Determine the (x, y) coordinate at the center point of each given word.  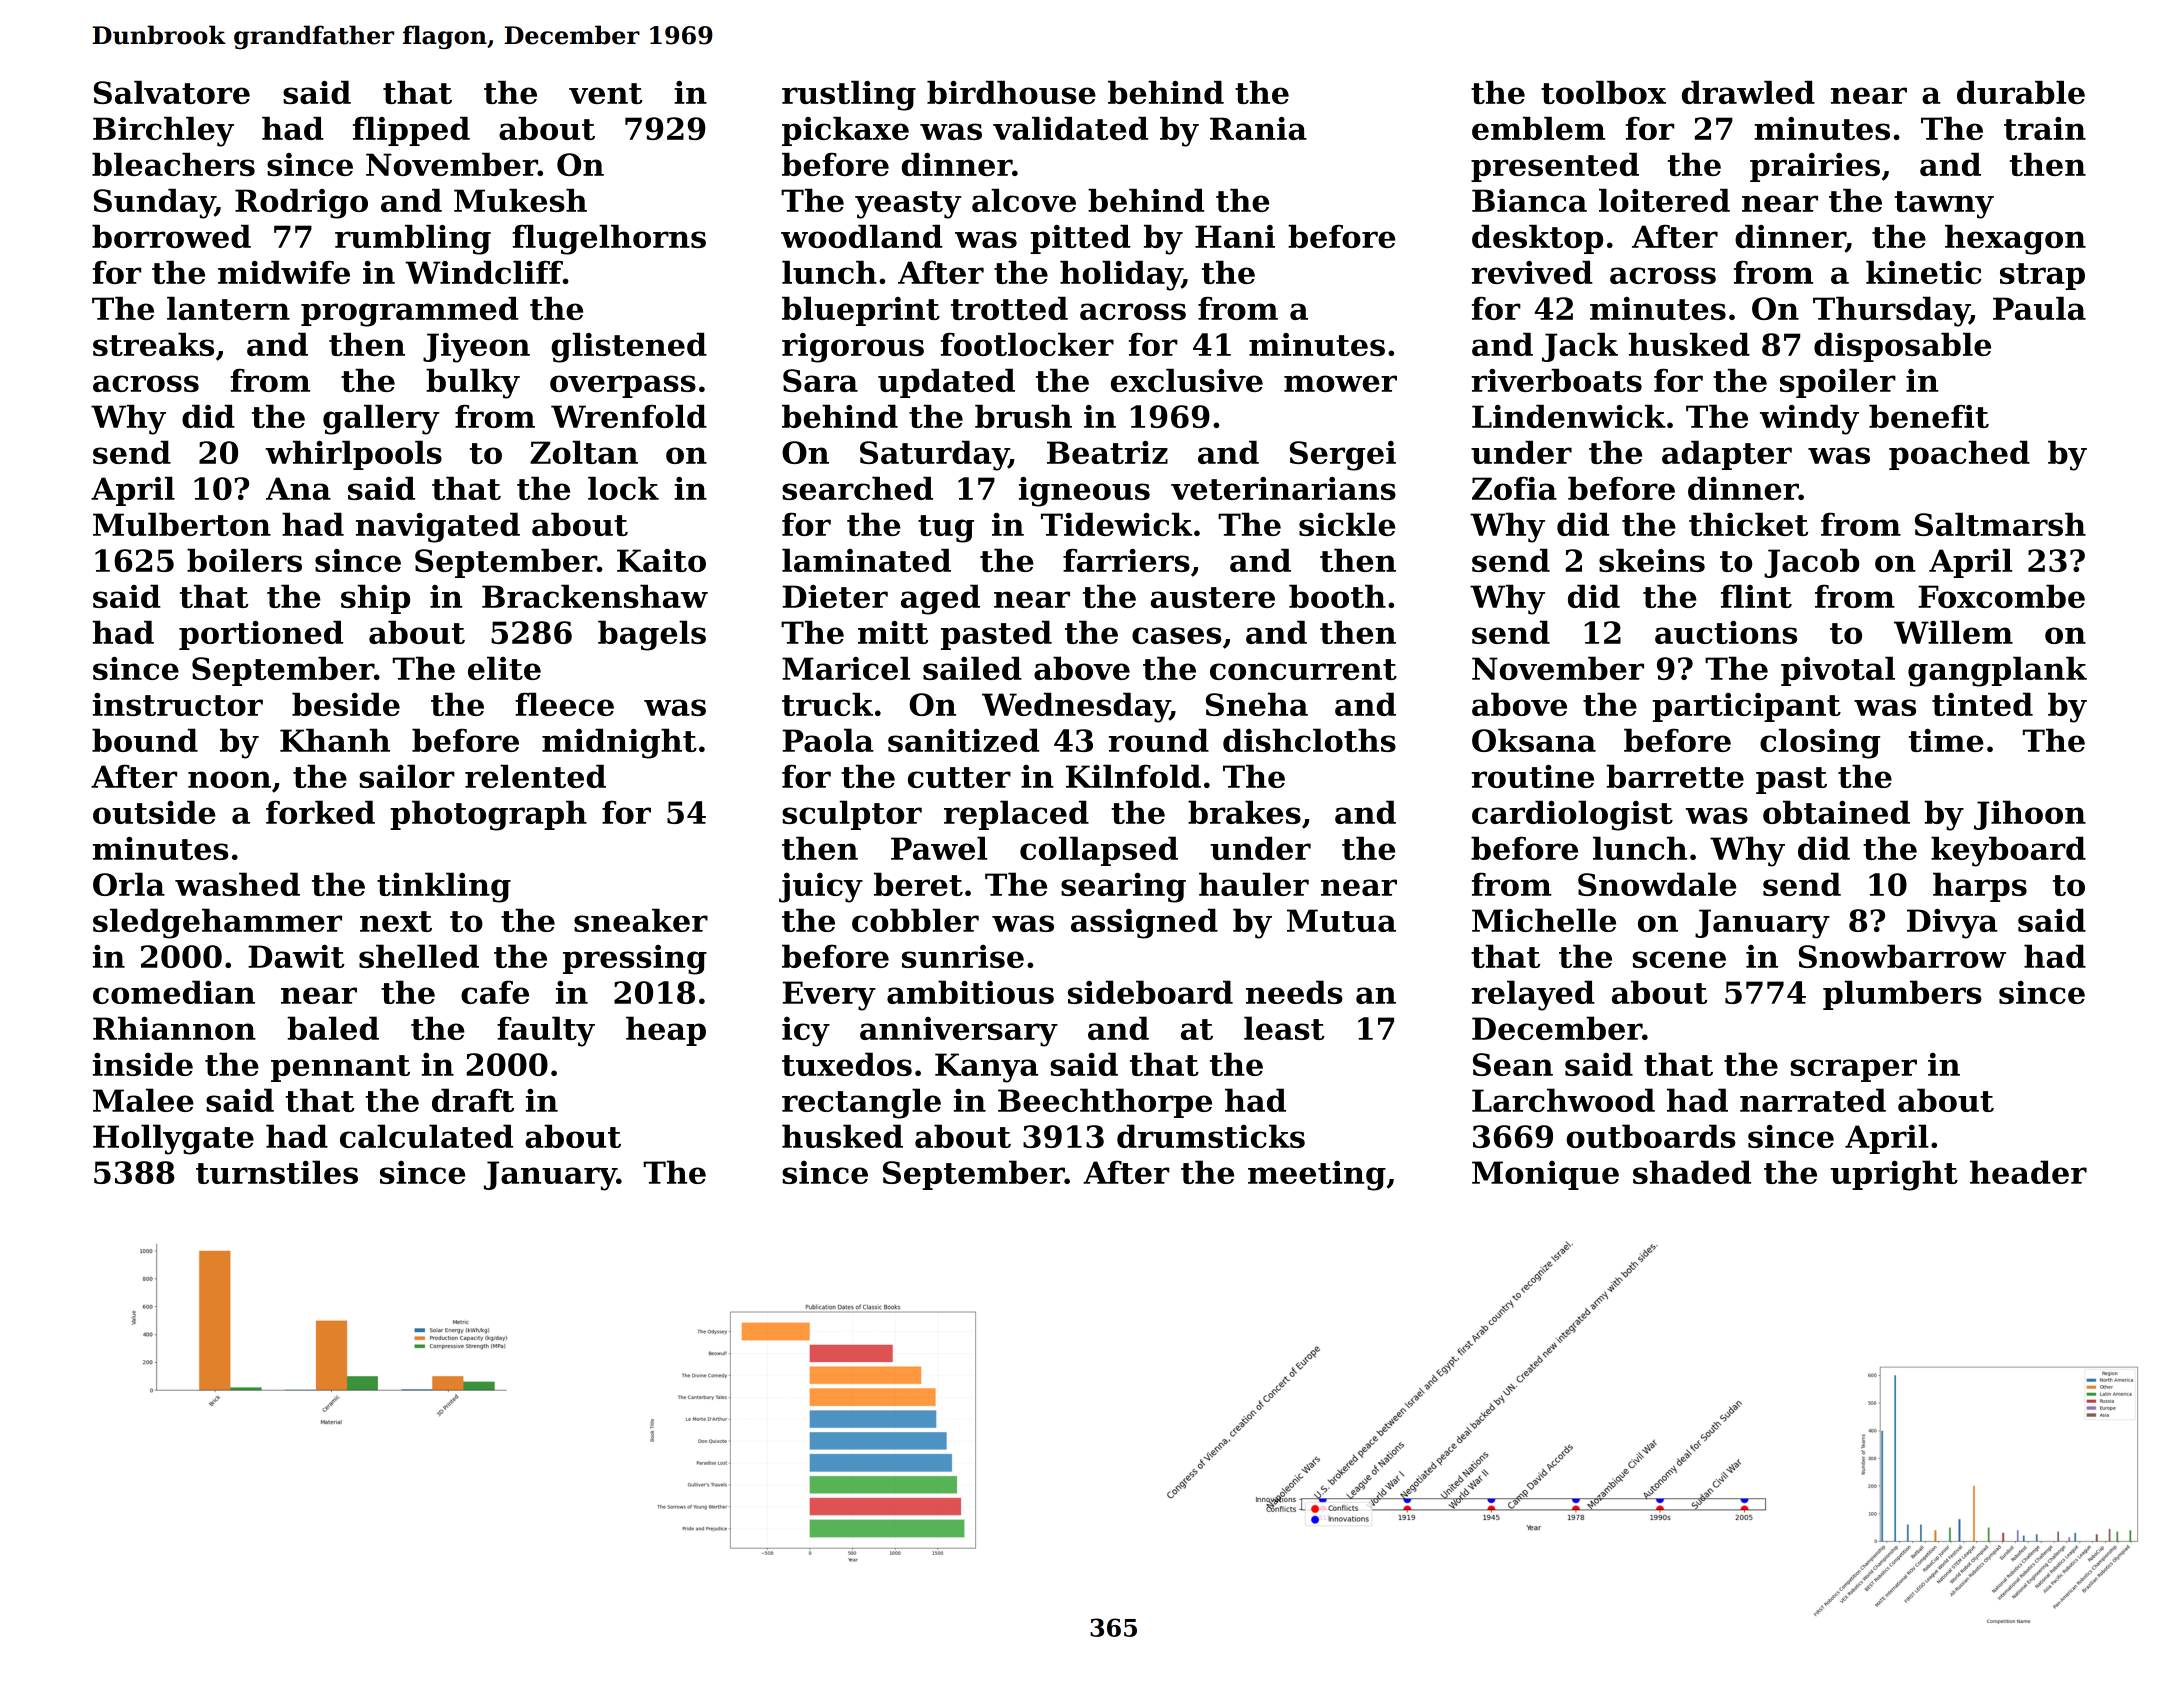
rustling (849, 96)
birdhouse (1011, 92)
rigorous (853, 348)
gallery (381, 420)
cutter (959, 777)
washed (237, 884)
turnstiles (277, 1172)
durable (2021, 92)
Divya (1952, 923)
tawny (1944, 205)
